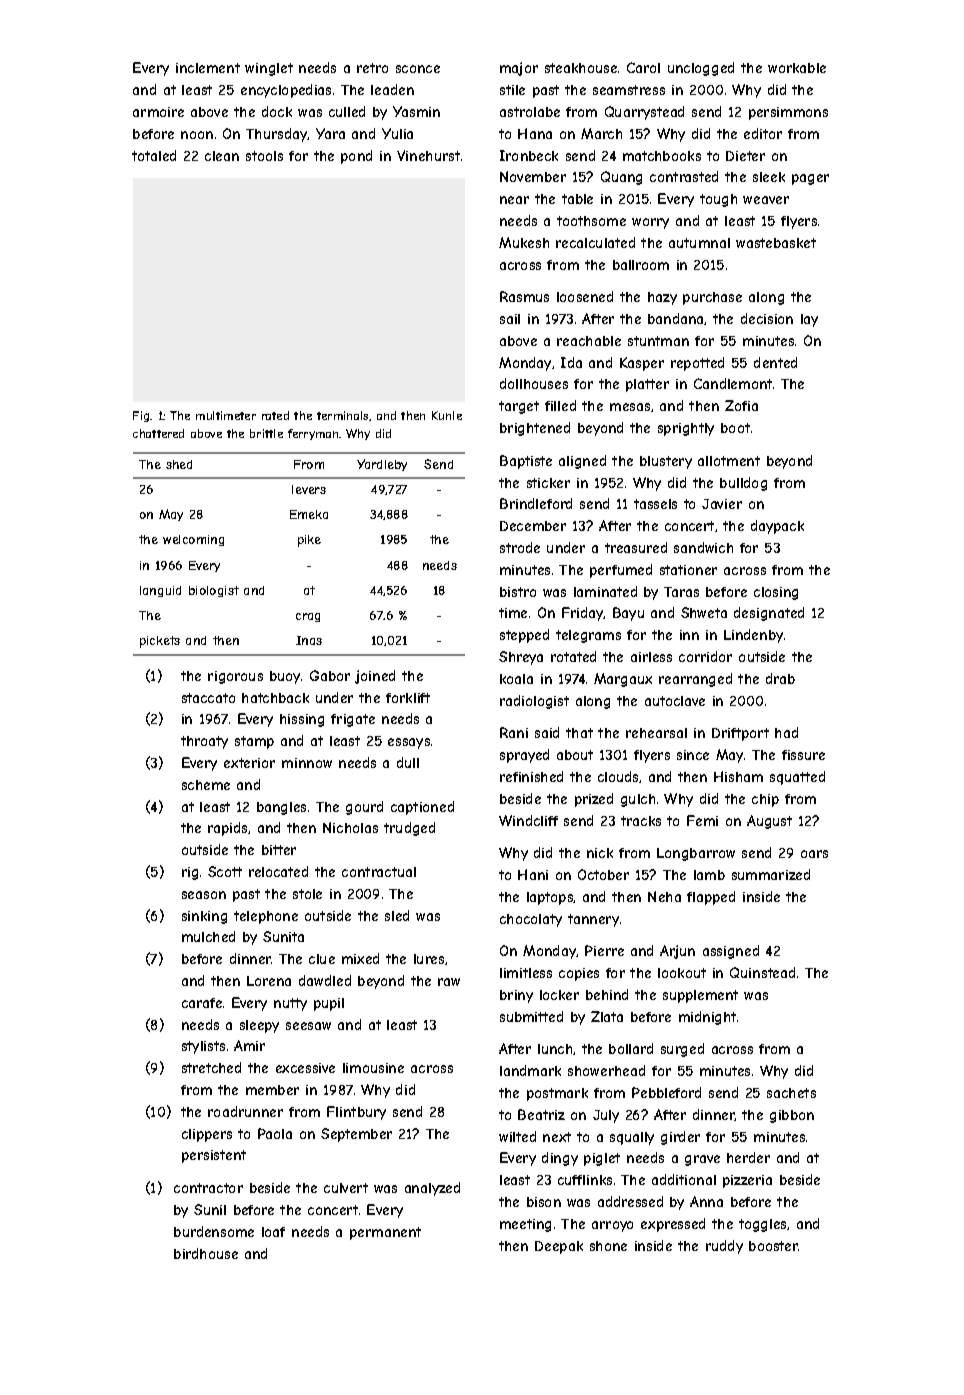 The width and height of the screenshot is (964, 1395). I want to click on birdhouse, so click(206, 1253).
